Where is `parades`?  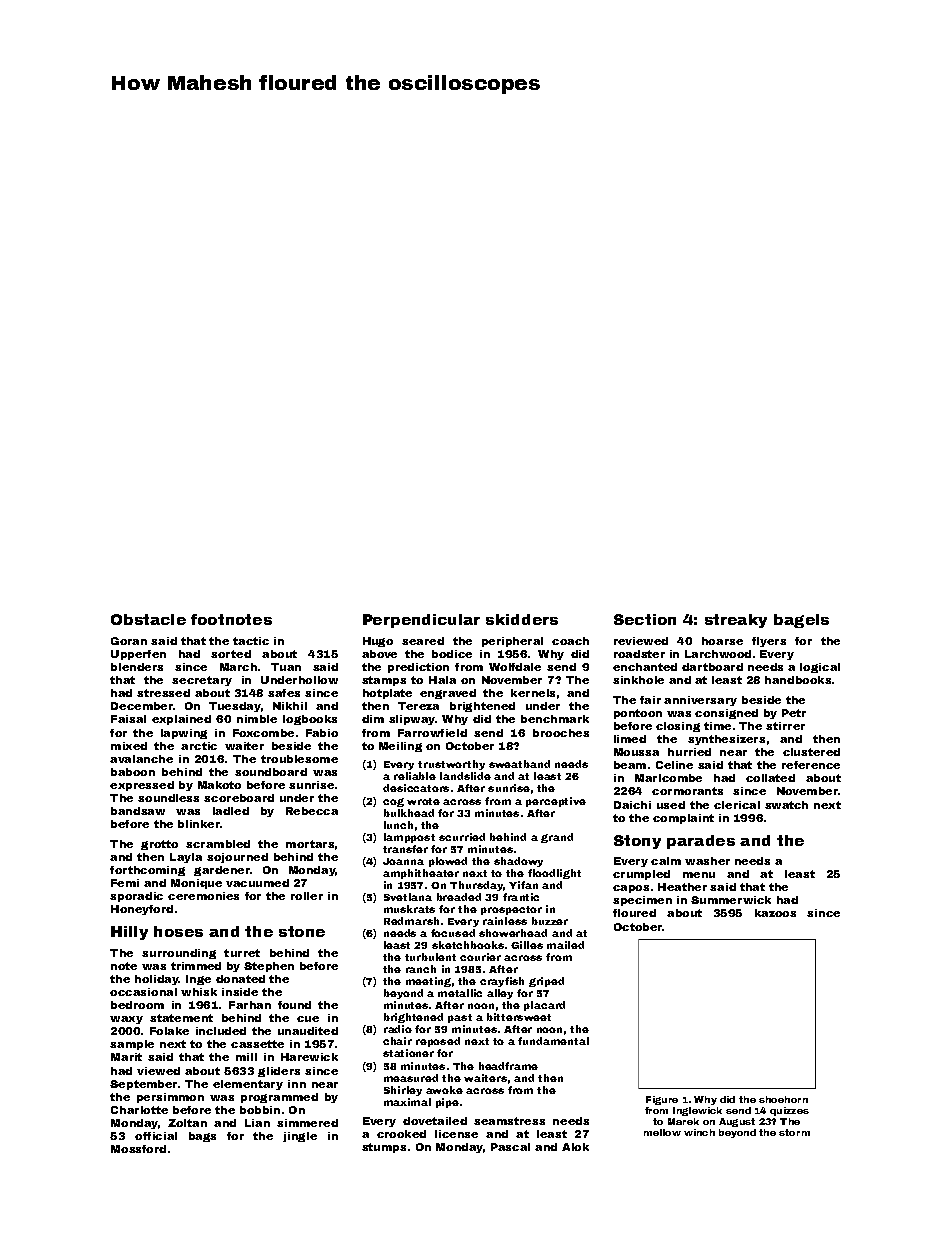
parades is located at coordinates (701, 842).
